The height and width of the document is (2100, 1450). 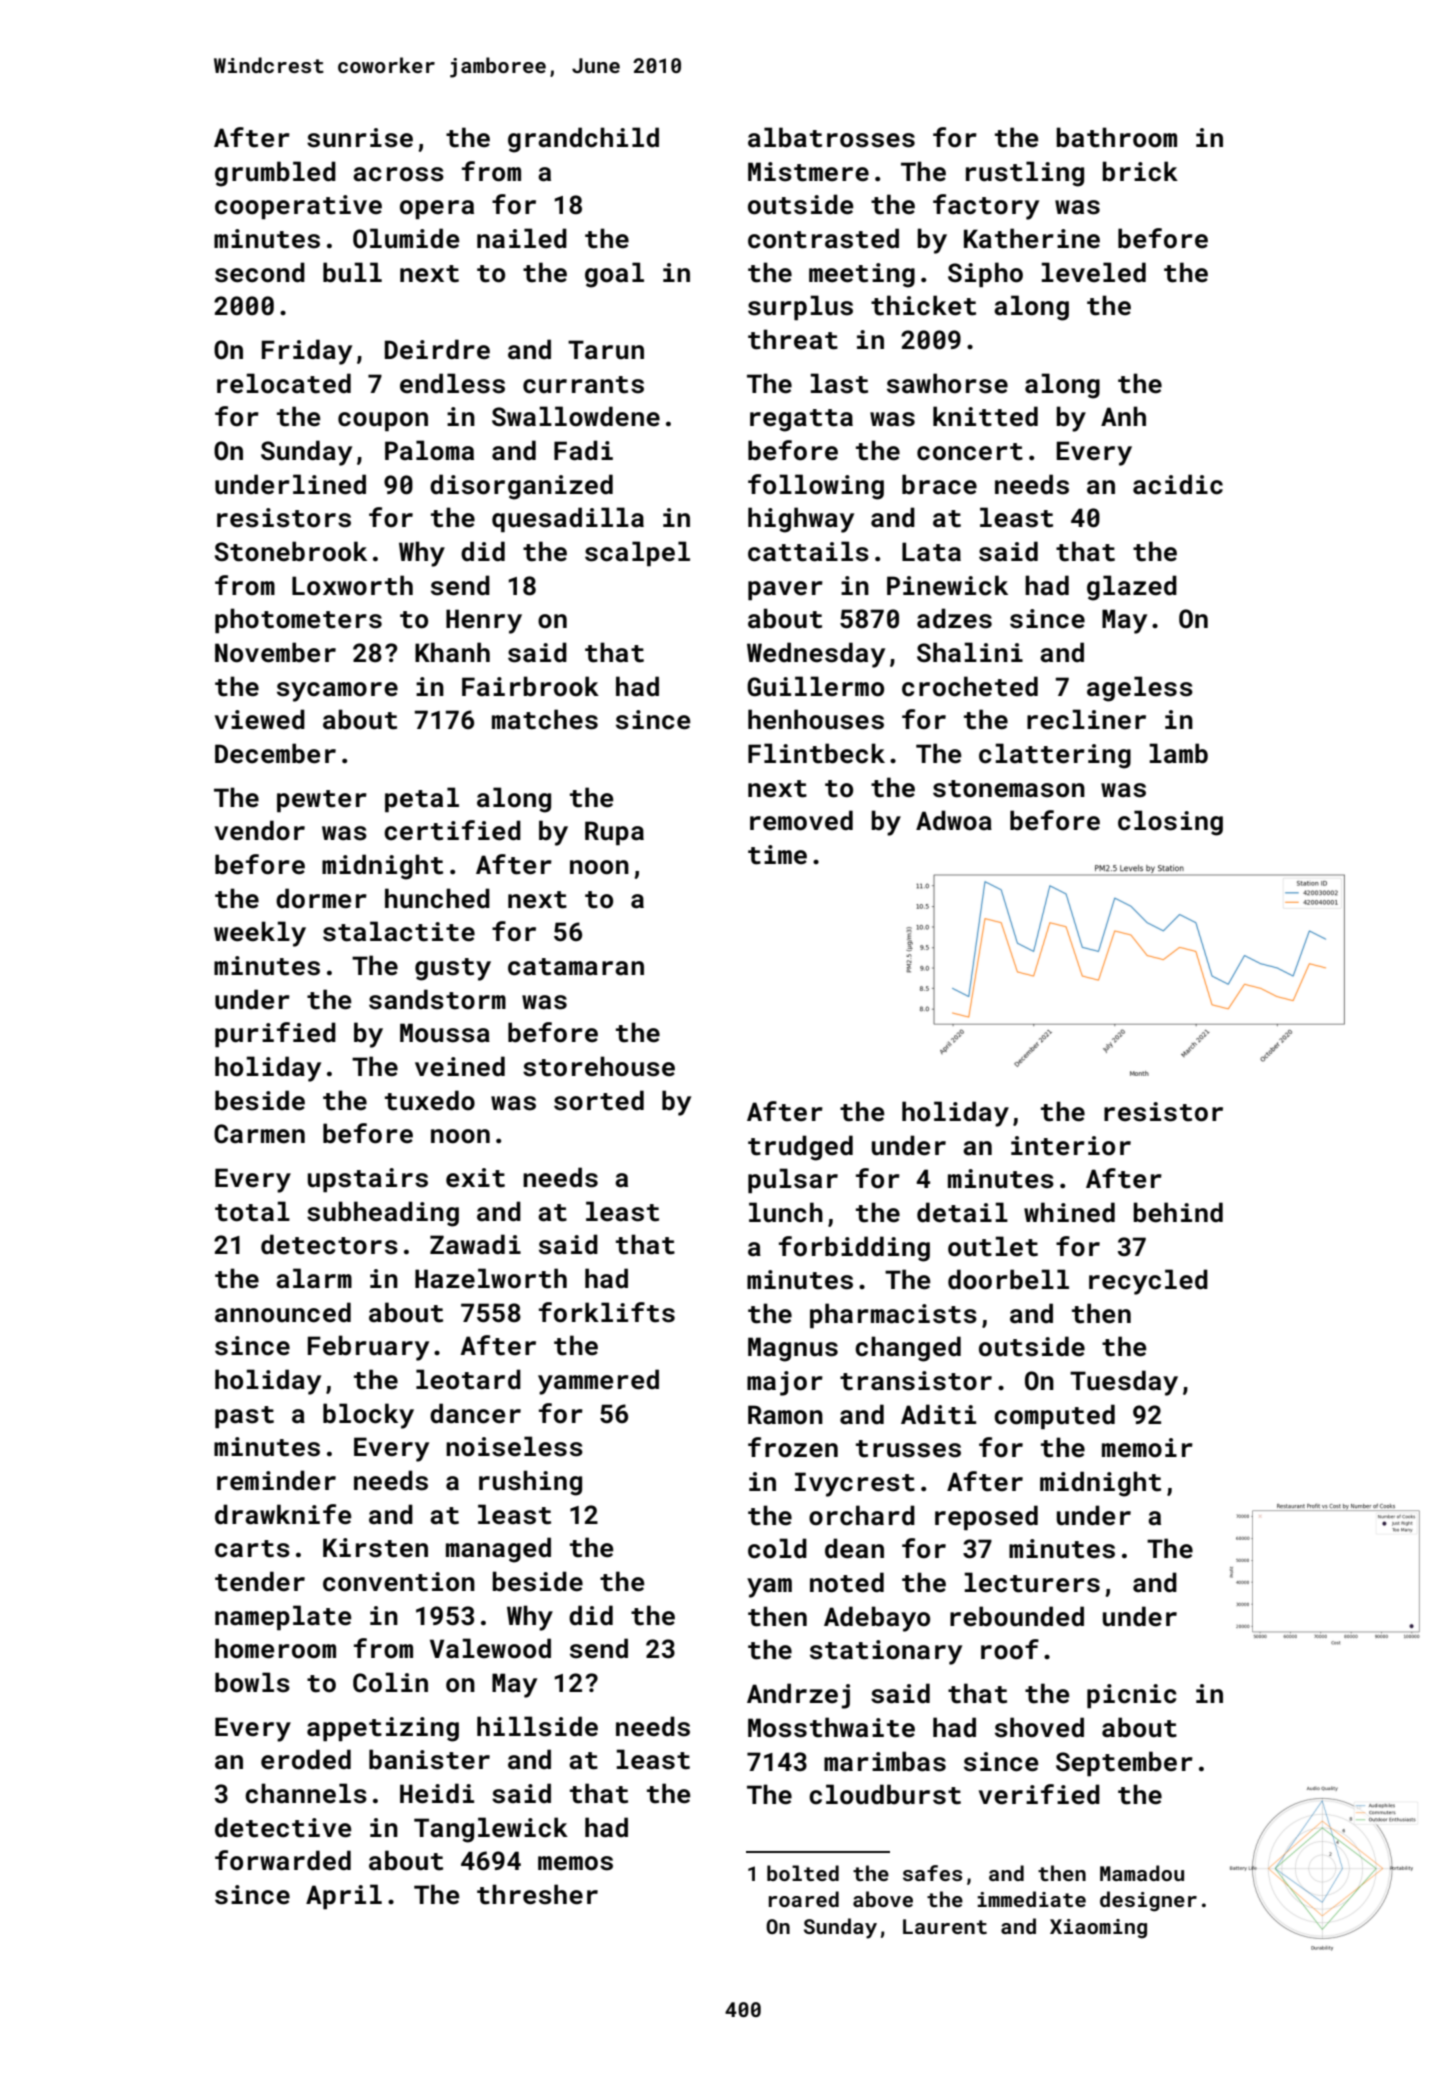 I want to click on Mossthwaite, so click(x=831, y=1727).
